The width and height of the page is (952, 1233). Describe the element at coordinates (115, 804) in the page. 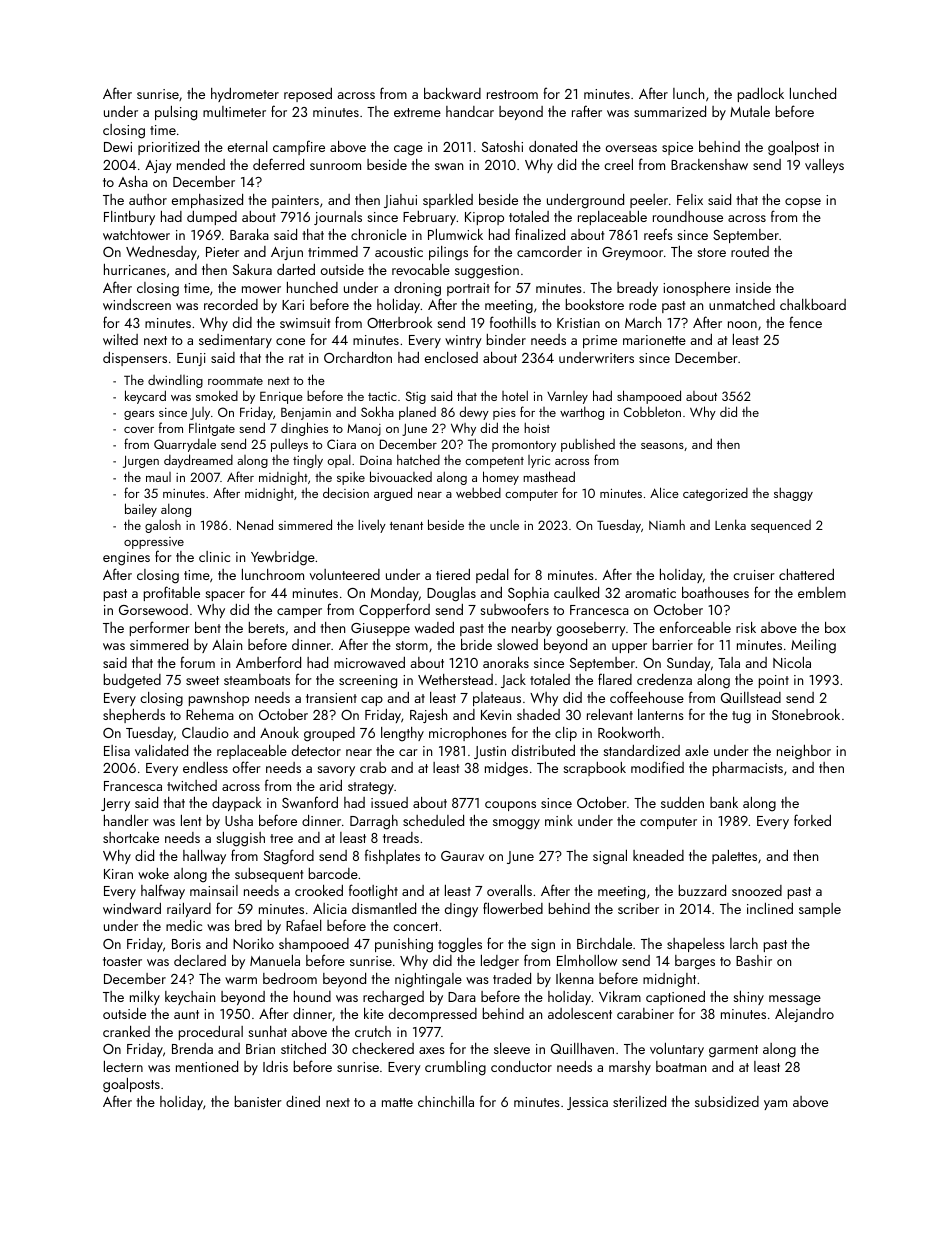

I see `Jerry` at that location.
